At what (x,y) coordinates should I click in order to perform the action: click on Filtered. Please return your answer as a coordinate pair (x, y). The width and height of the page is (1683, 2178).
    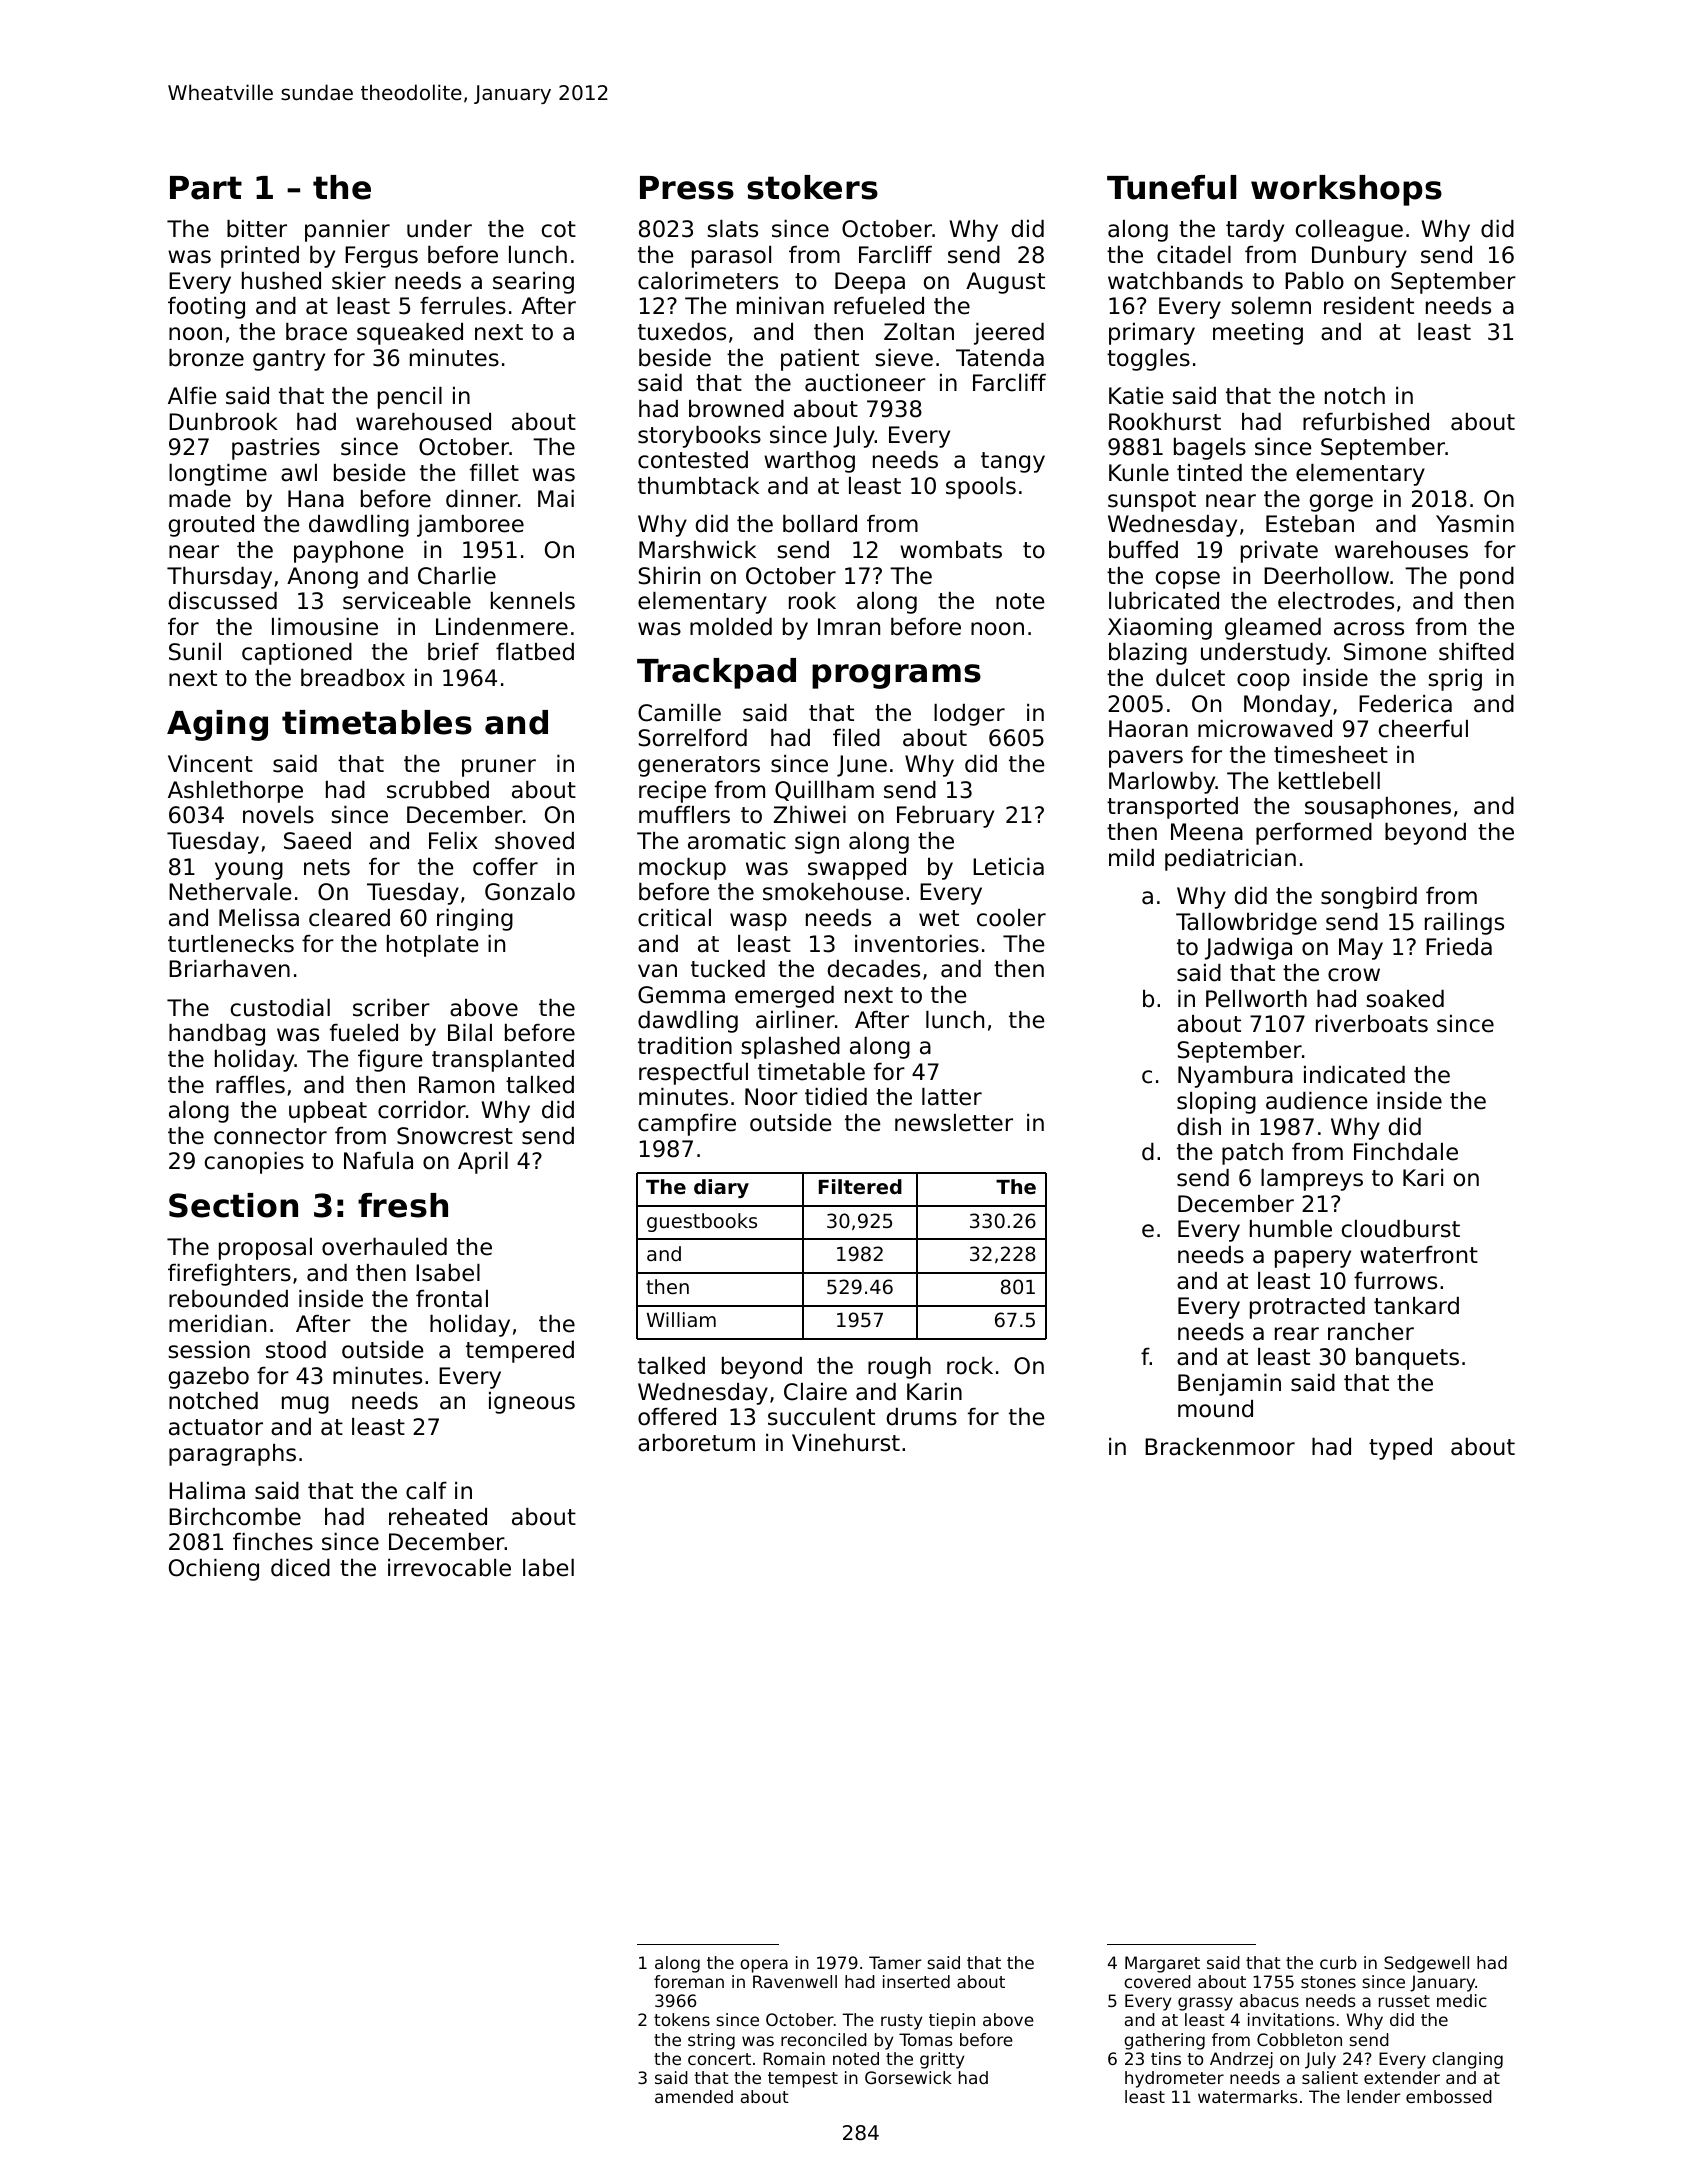
    Looking at the image, I should click on (860, 1186).
